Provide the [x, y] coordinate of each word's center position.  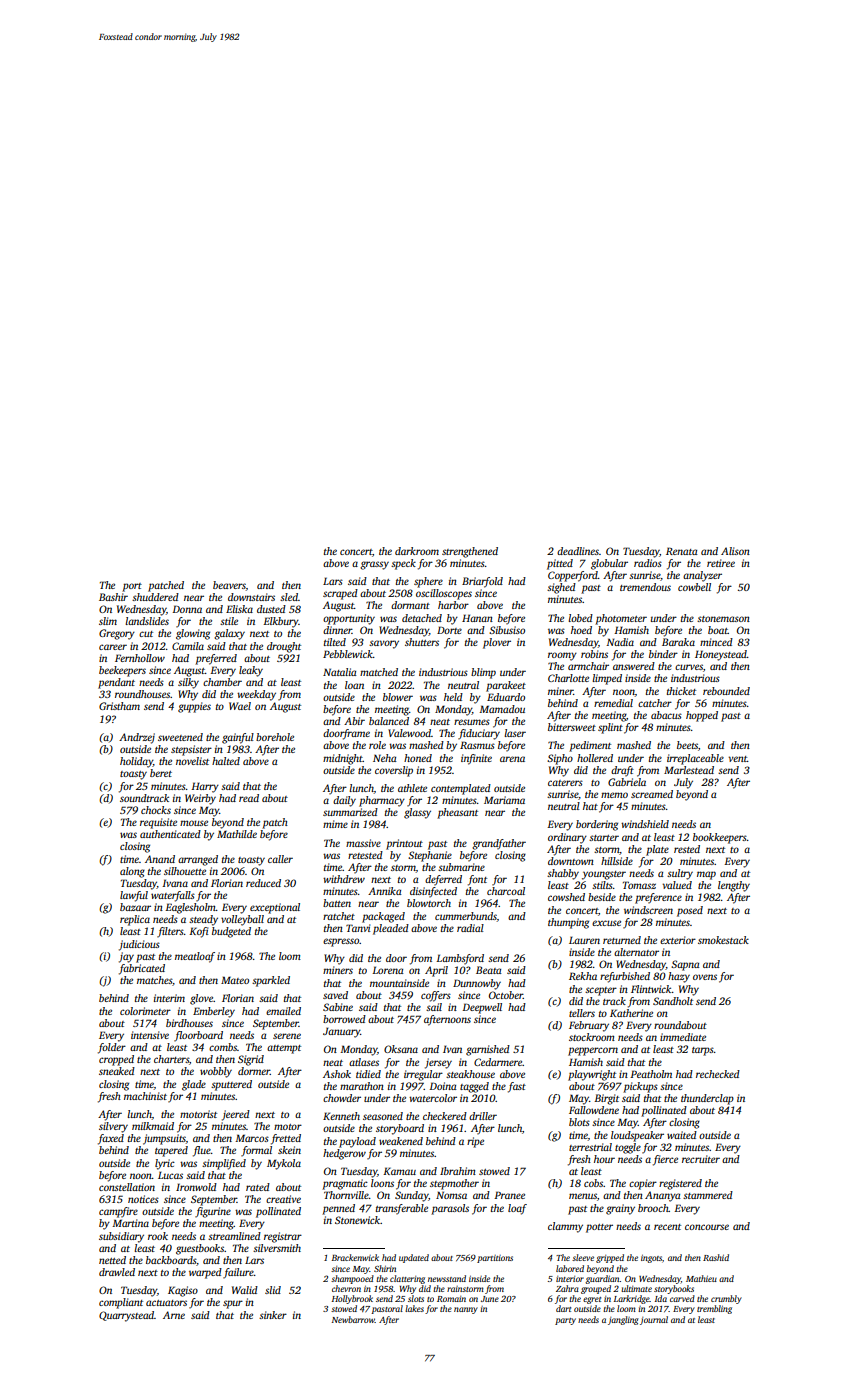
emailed [283, 1011]
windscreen [648, 910]
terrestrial [590, 1147]
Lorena [388, 970]
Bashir [113, 597]
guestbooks [200, 1249]
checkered [445, 1116]
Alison [735, 551]
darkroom [417, 551]
